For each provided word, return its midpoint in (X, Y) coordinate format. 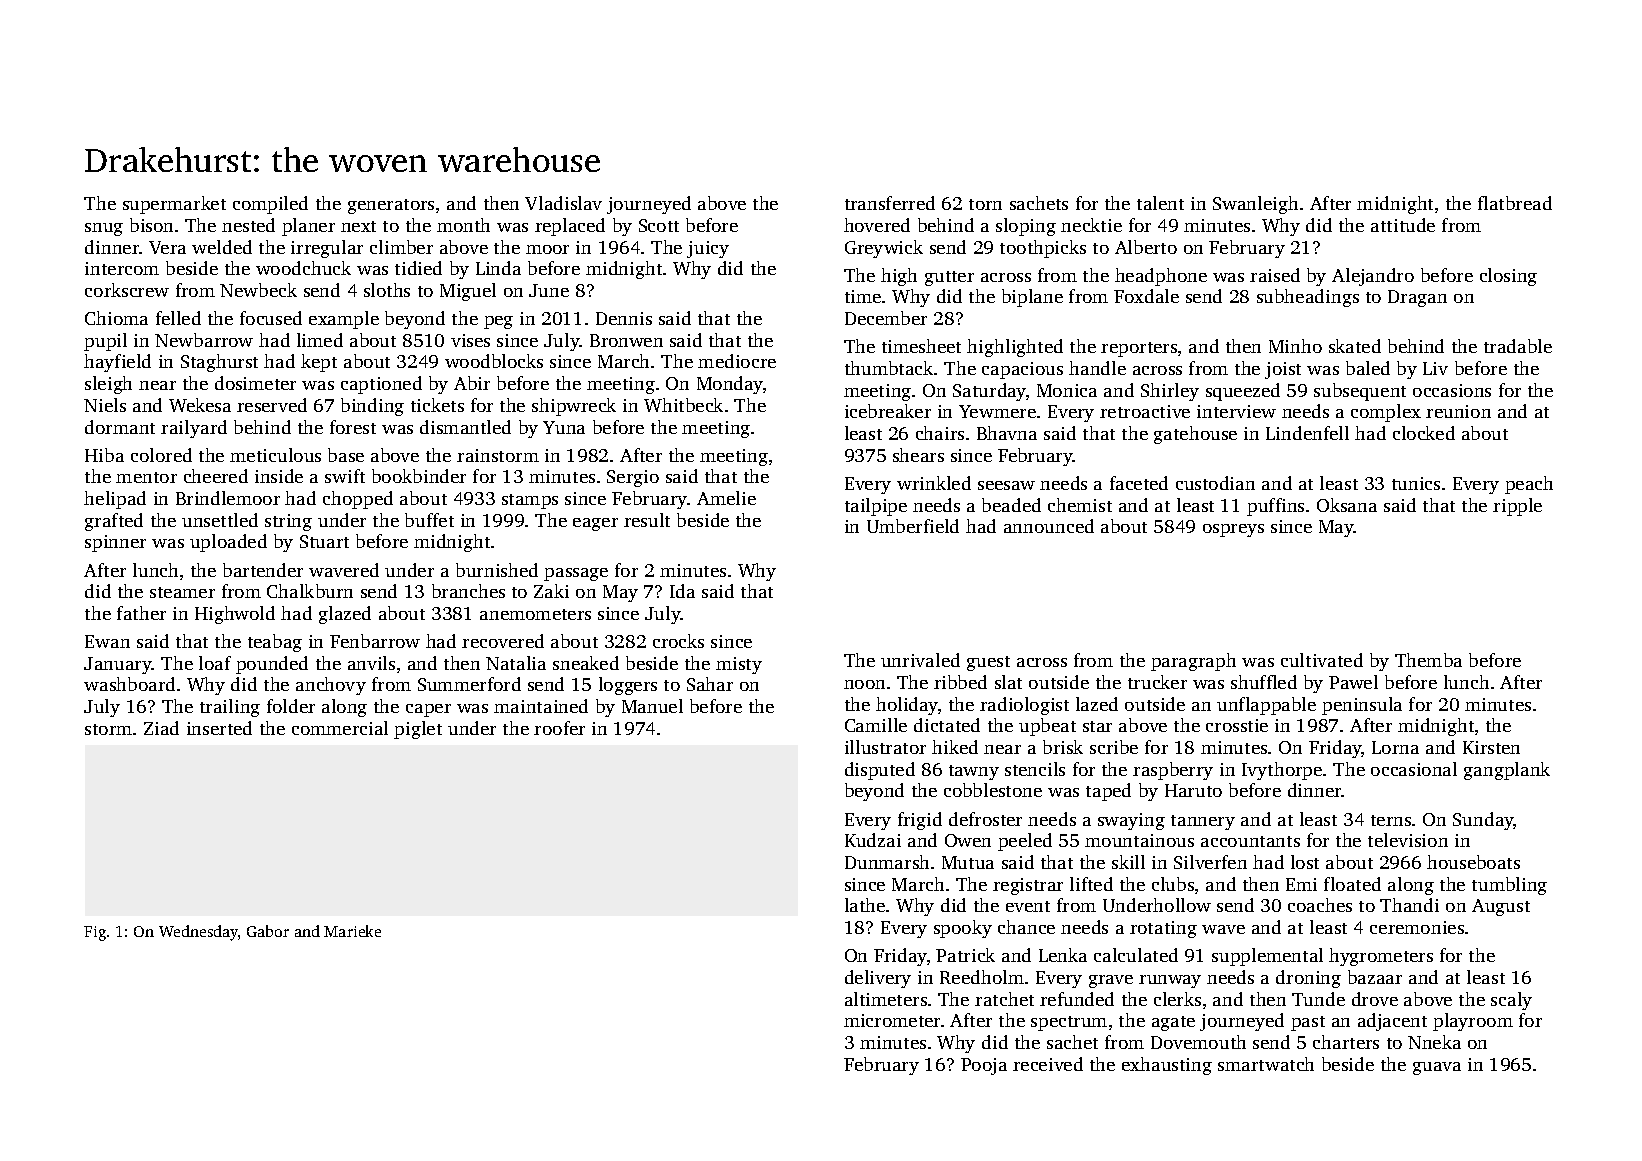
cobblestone (993, 790)
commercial (340, 728)
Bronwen (626, 340)
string (288, 522)
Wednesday (198, 933)
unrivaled (920, 660)
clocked (1424, 433)
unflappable (1266, 706)
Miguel (468, 292)
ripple (1517, 507)
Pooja (984, 1066)
